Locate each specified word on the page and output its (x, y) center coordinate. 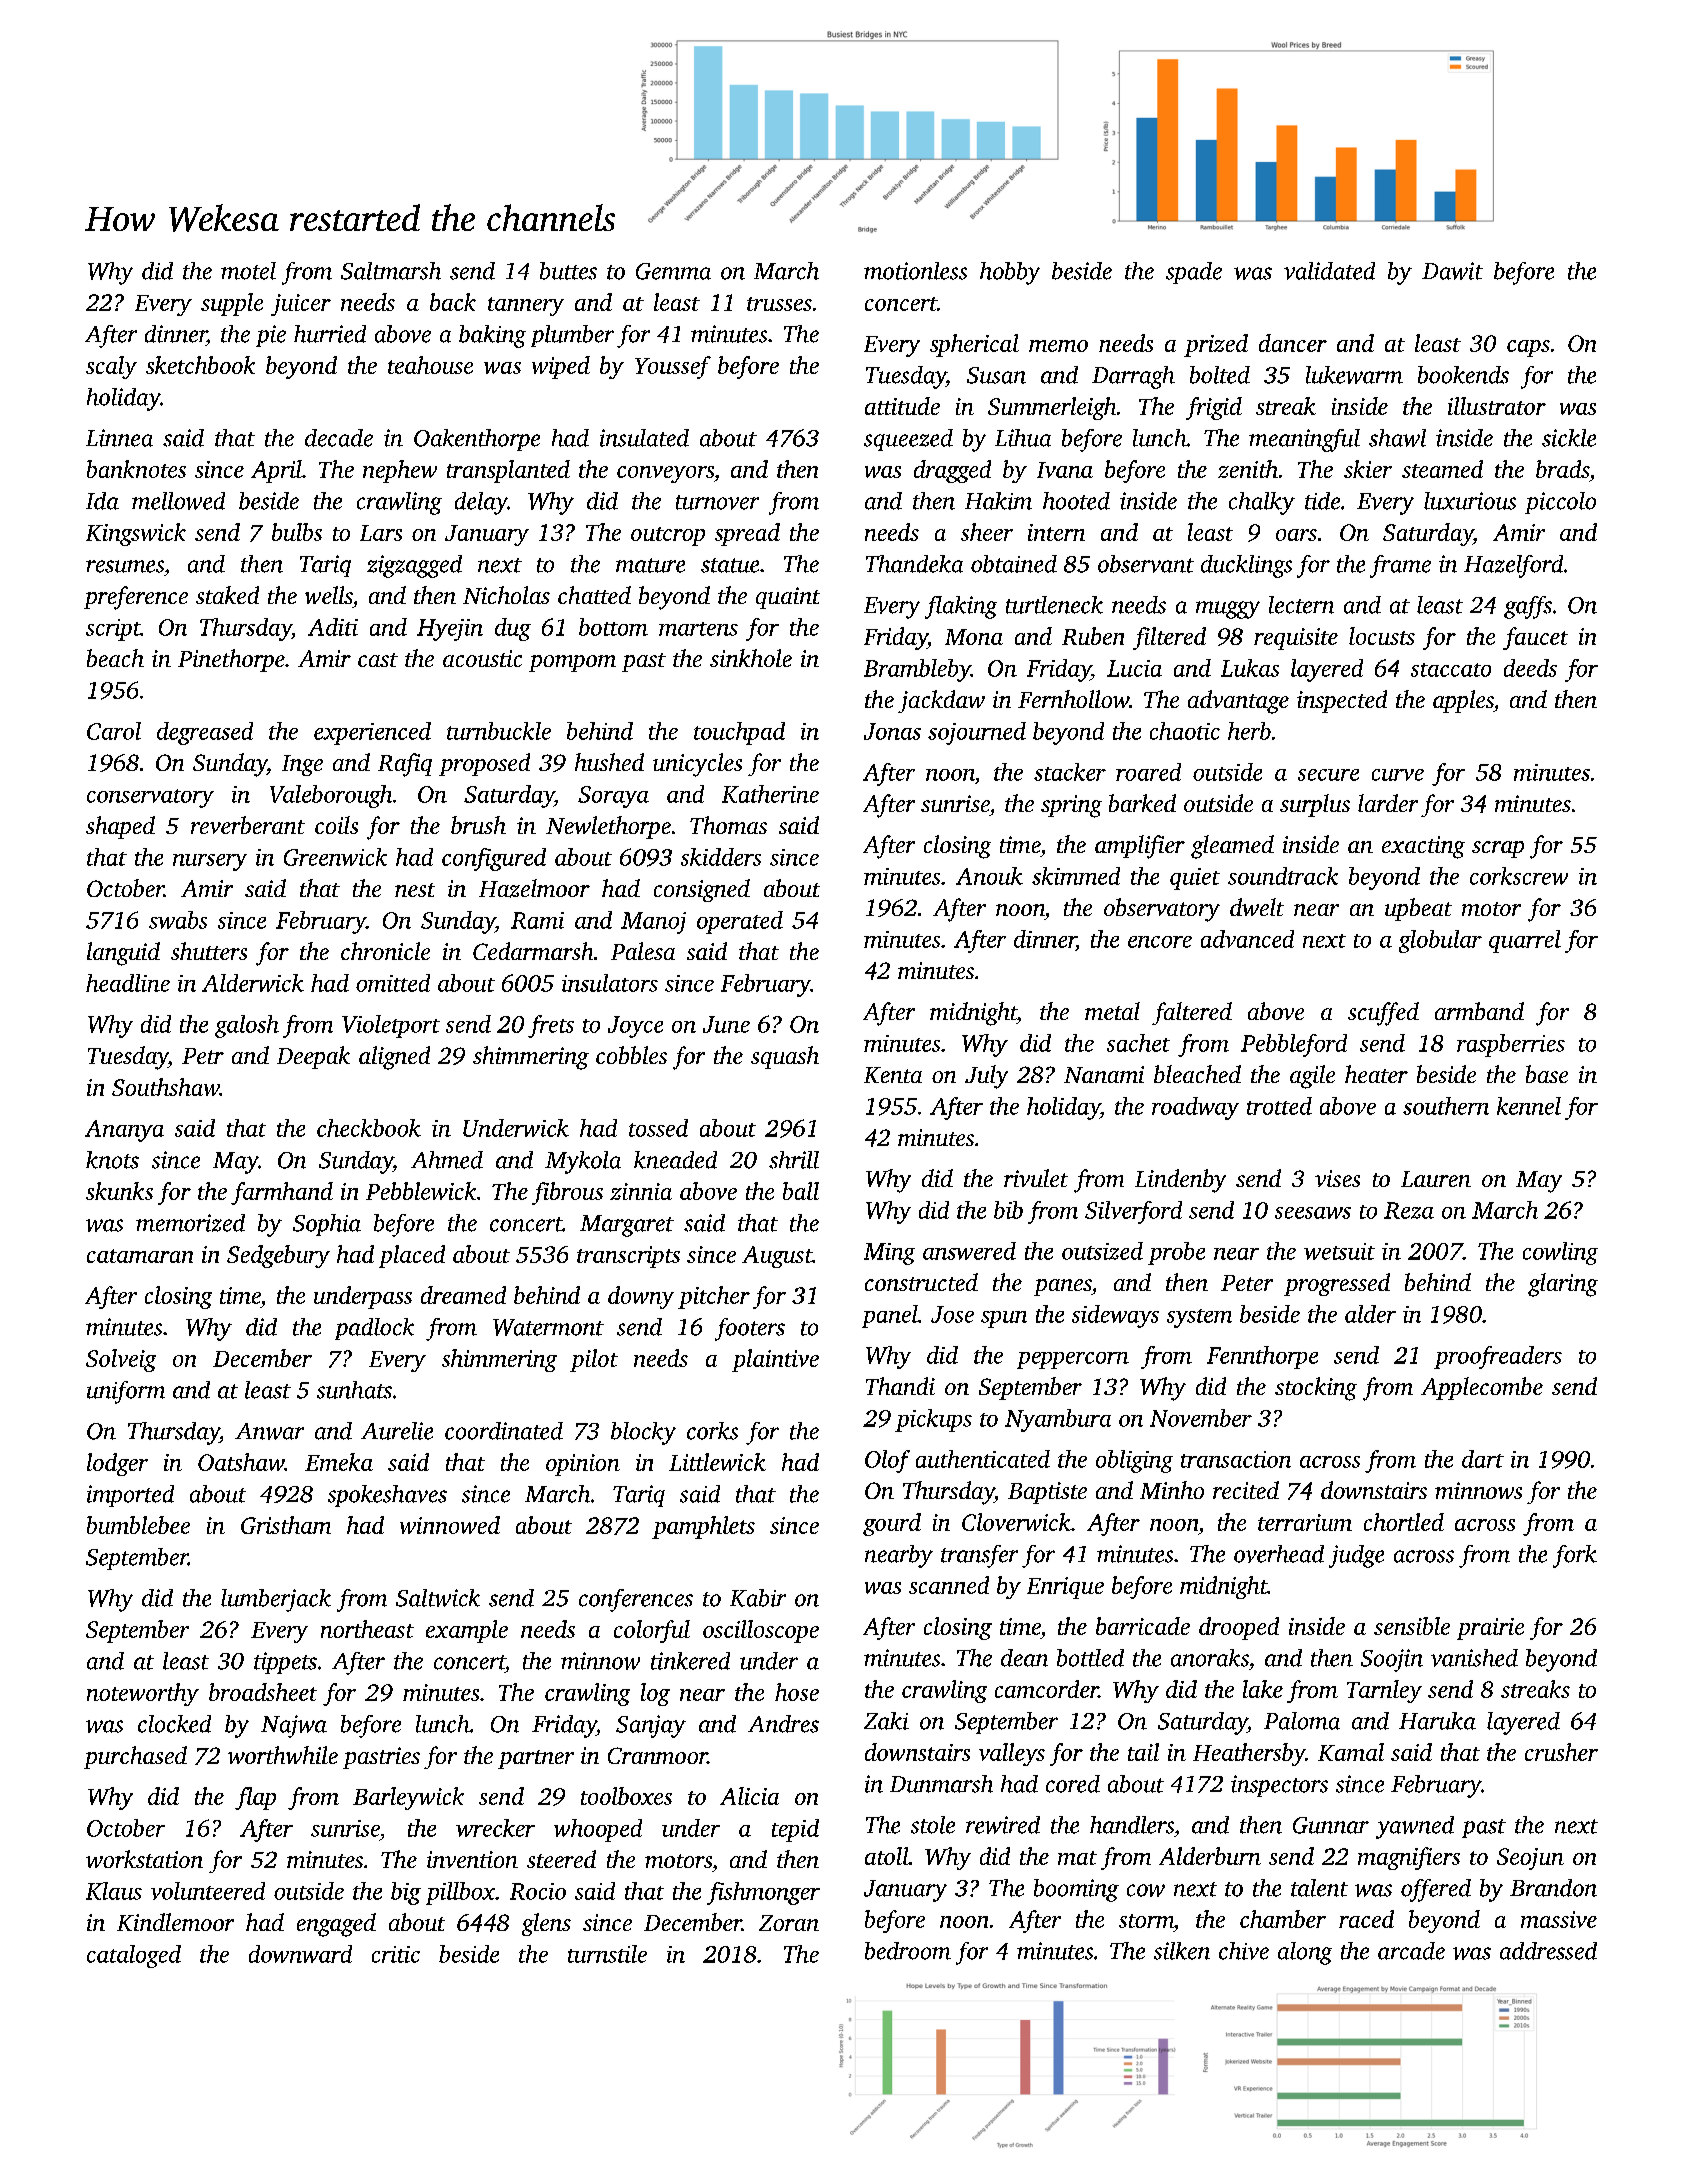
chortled (1404, 1522)
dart (1483, 1459)
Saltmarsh (391, 271)
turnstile (607, 1954)
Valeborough (331, 796)
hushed (609, 762)
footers (750, 1329)
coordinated (504, 1431)
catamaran (140, 1256)
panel (890, 1316)
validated (1329, 271)
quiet (1195, 879)
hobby (1010, 273)
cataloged (134, 1956)
